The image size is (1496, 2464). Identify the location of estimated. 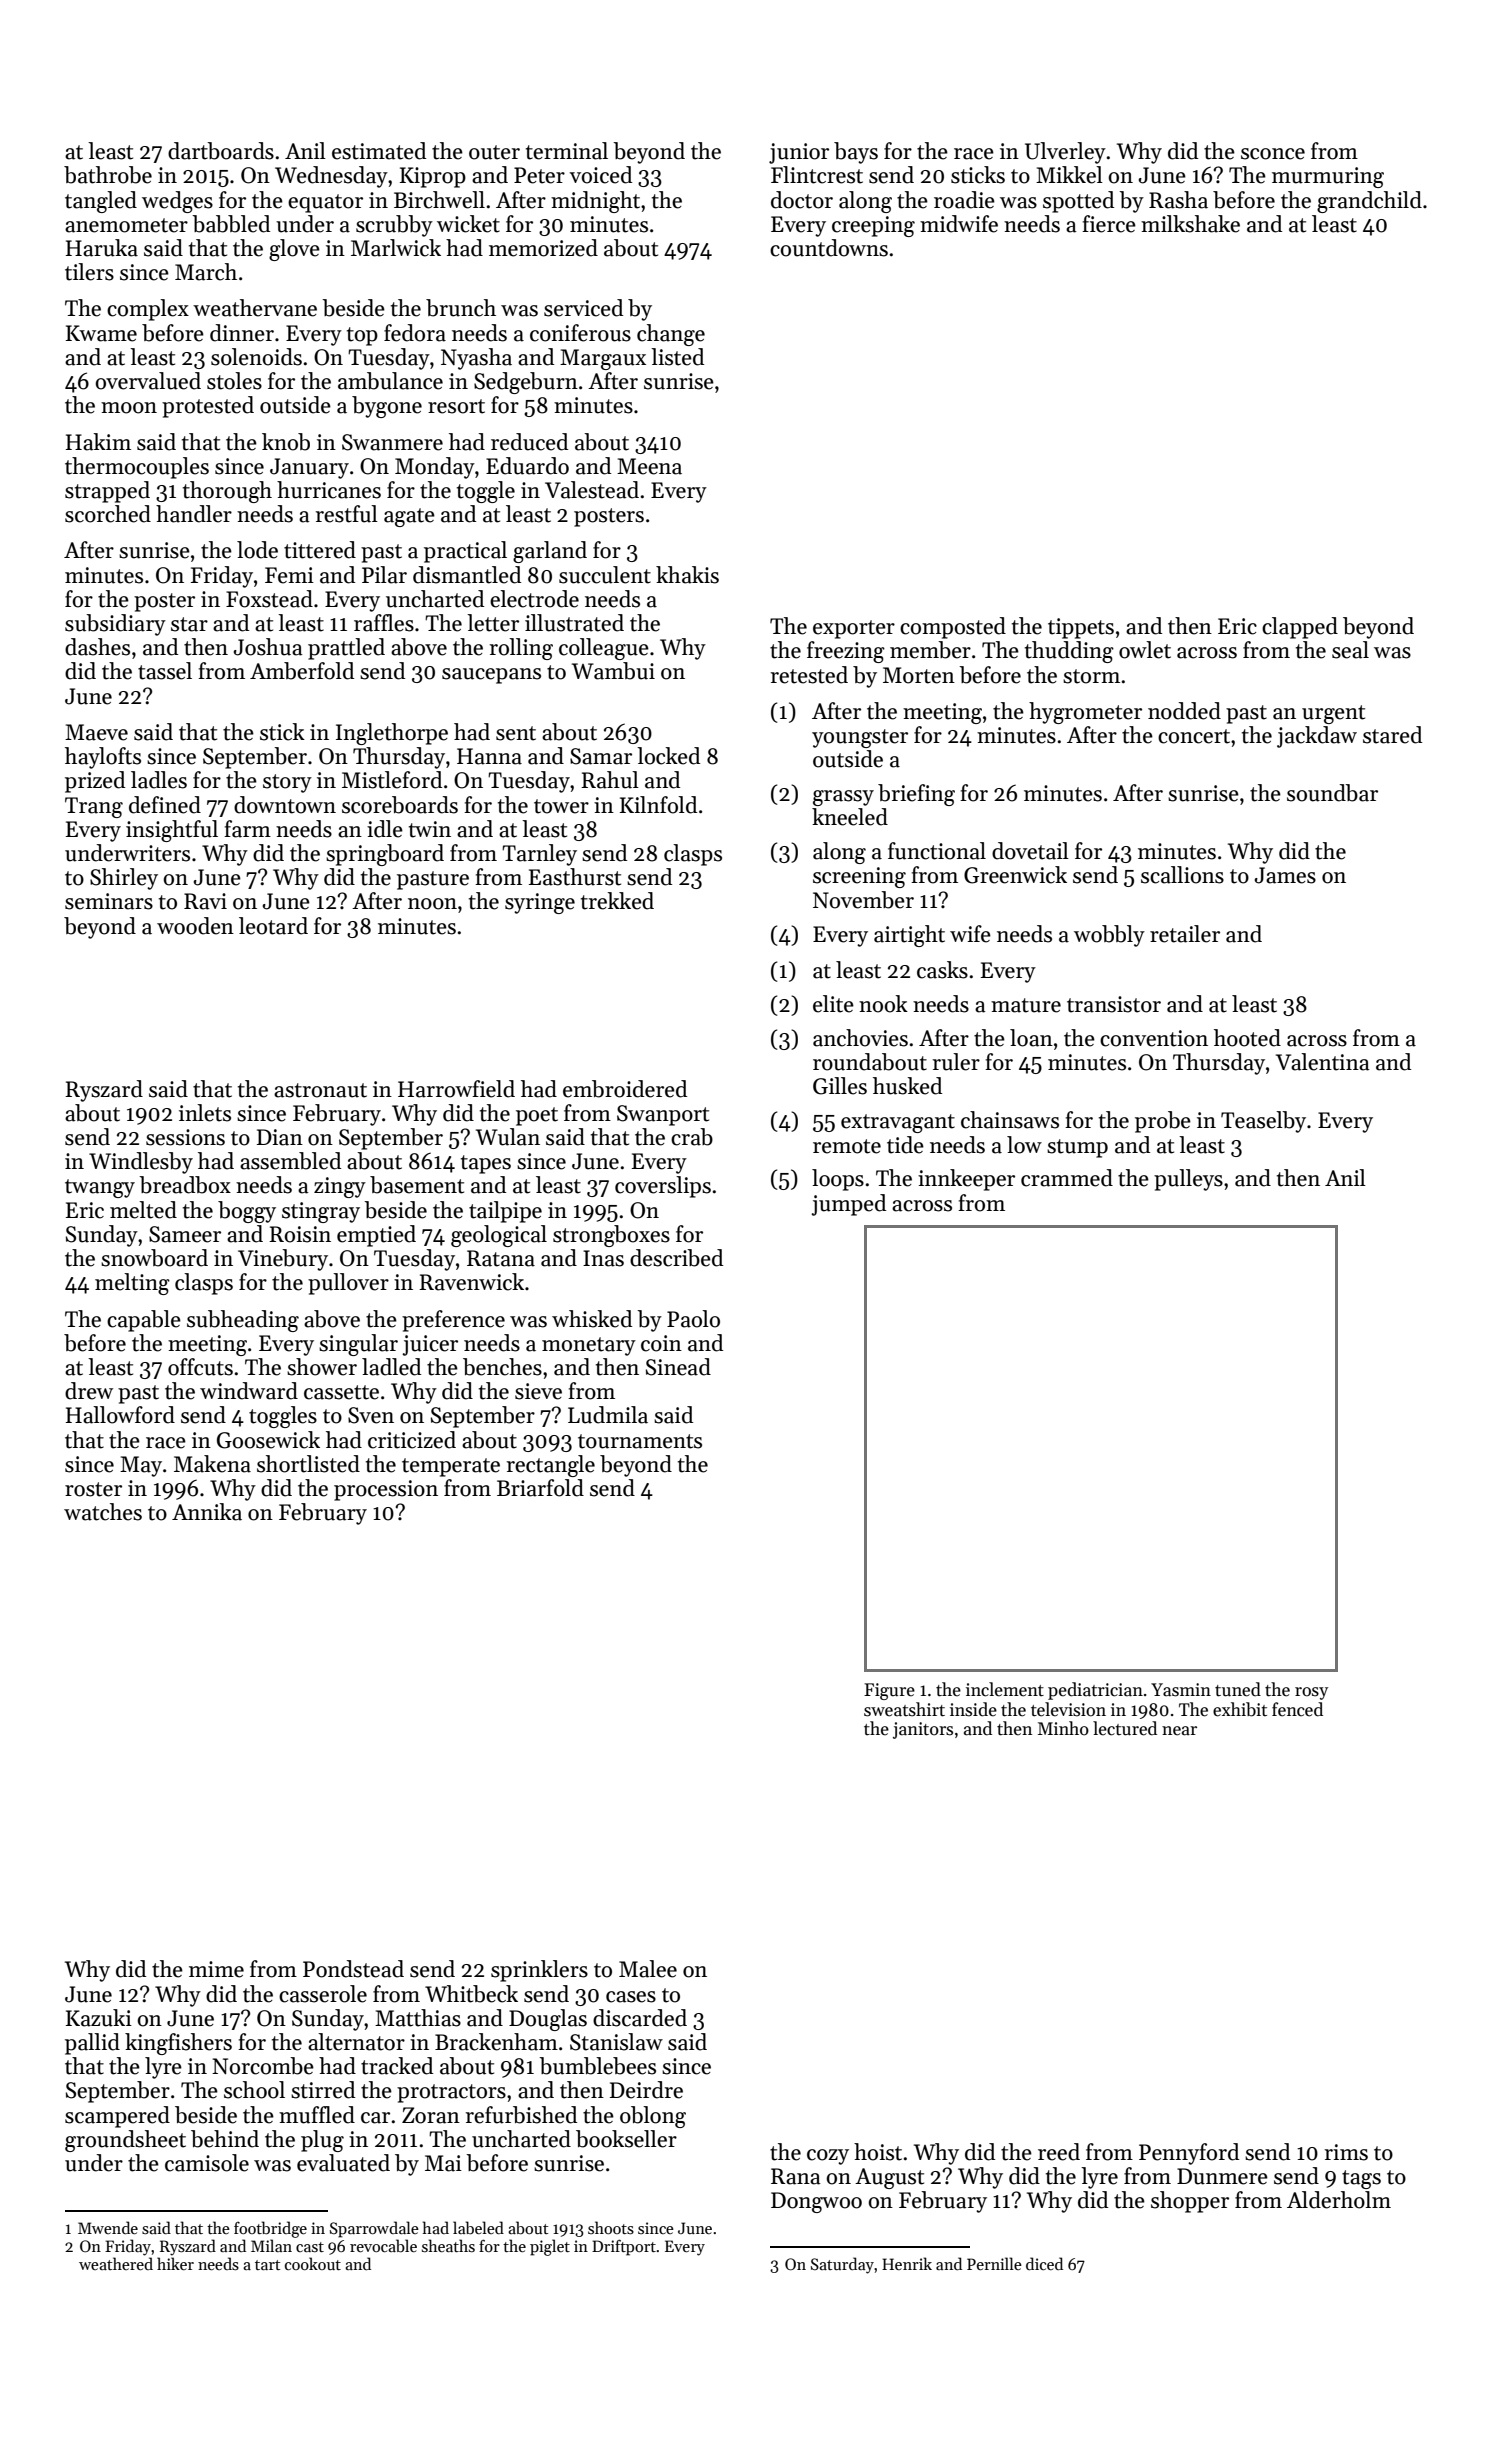
(379, 151).
